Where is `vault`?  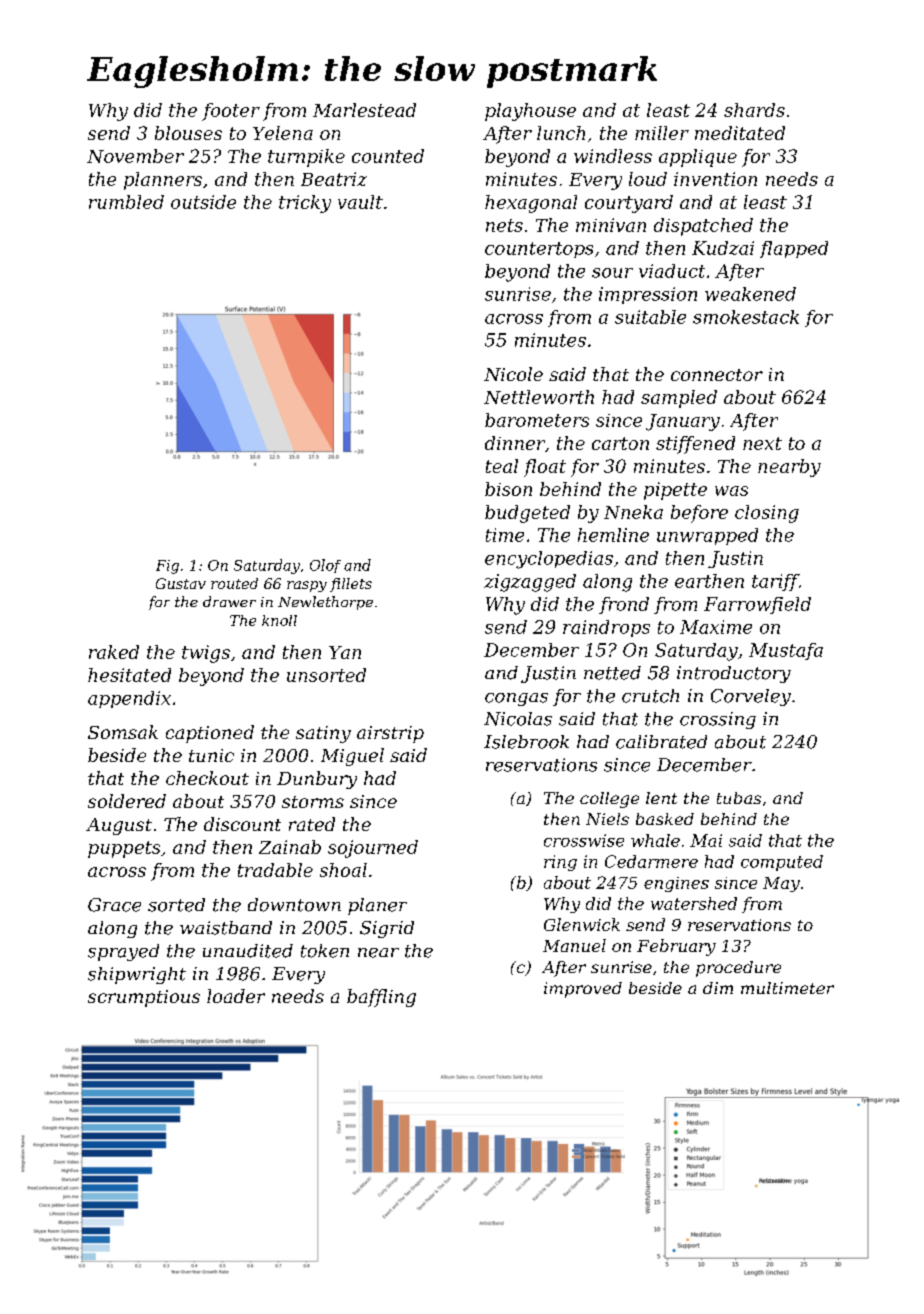 vault is located at coordinates (360, 202).
